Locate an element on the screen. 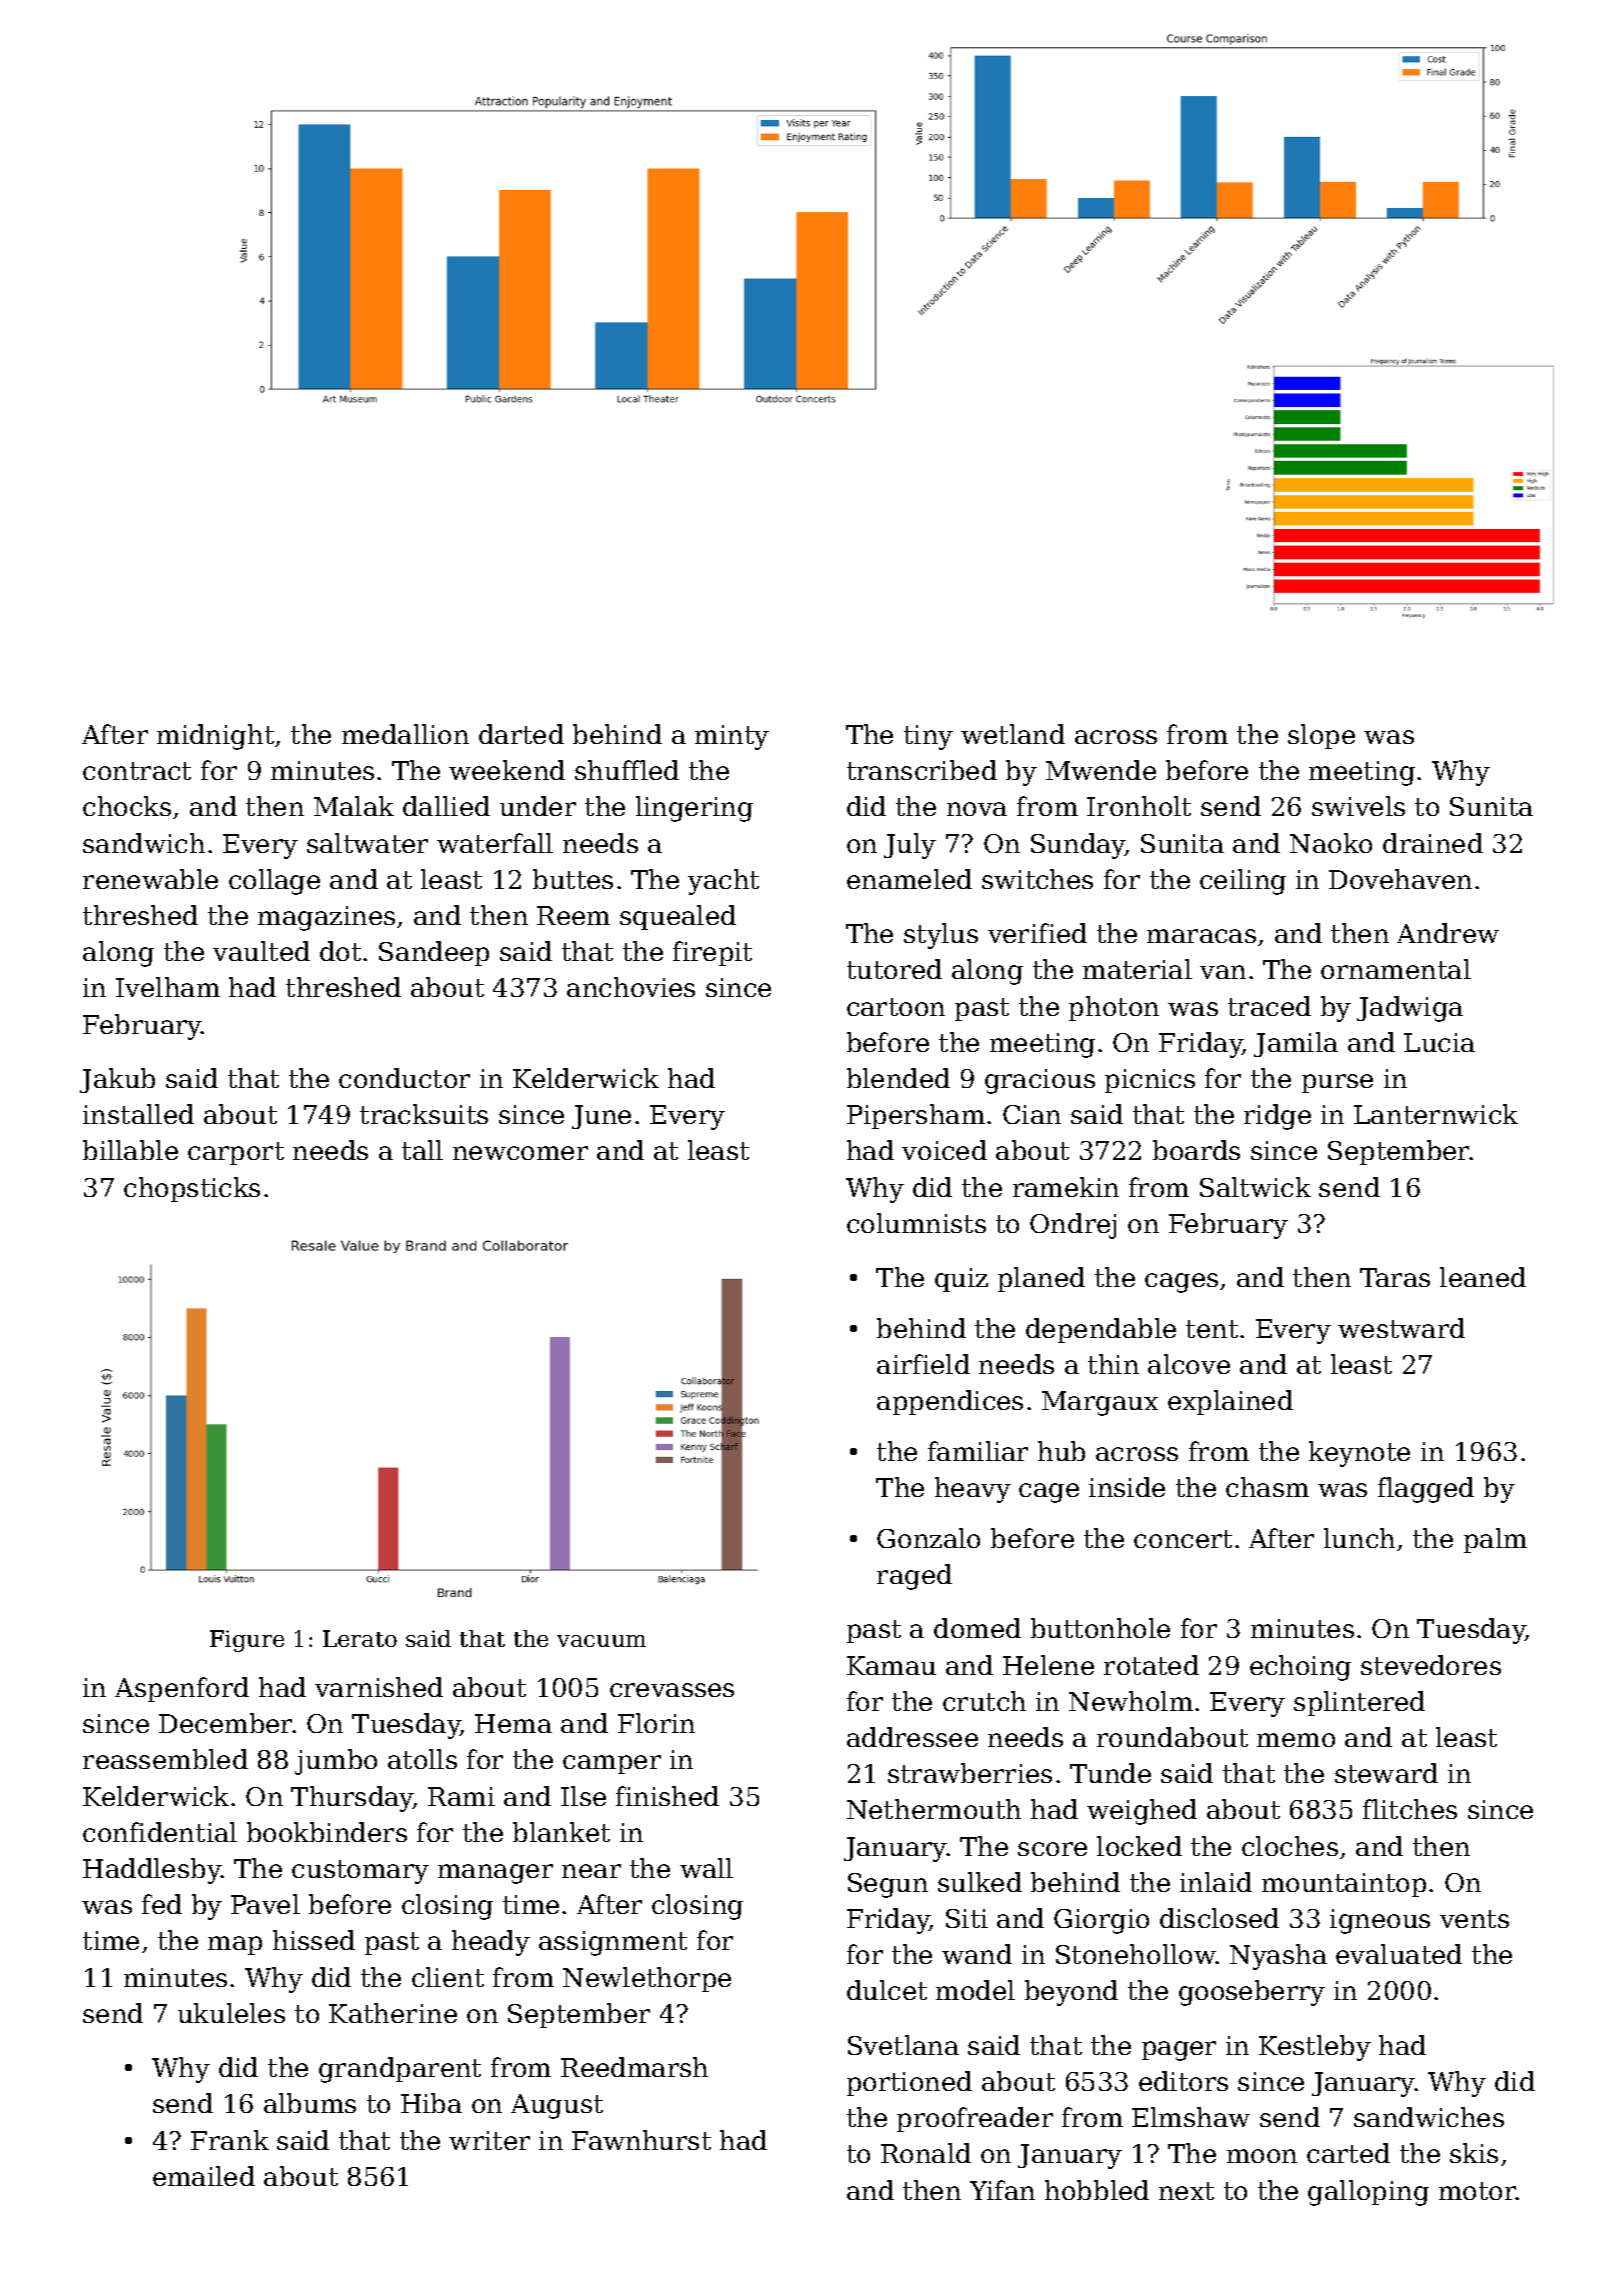 This screenshot has height=2292, width=1620. Lucia is located at coordinates (1439, 1042).
